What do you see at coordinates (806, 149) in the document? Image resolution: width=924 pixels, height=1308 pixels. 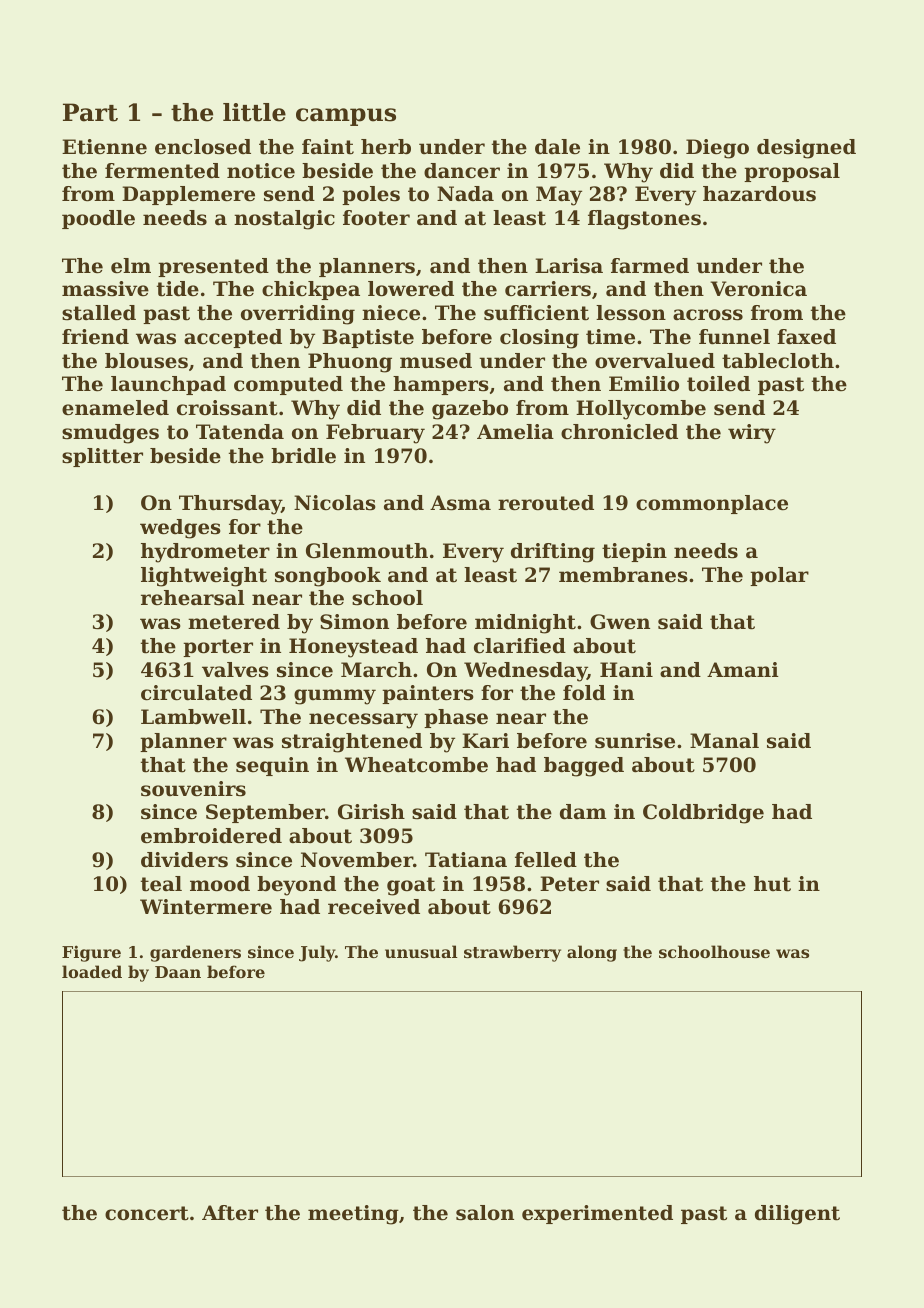 I see `designed` at bounding box center [806, 149].
